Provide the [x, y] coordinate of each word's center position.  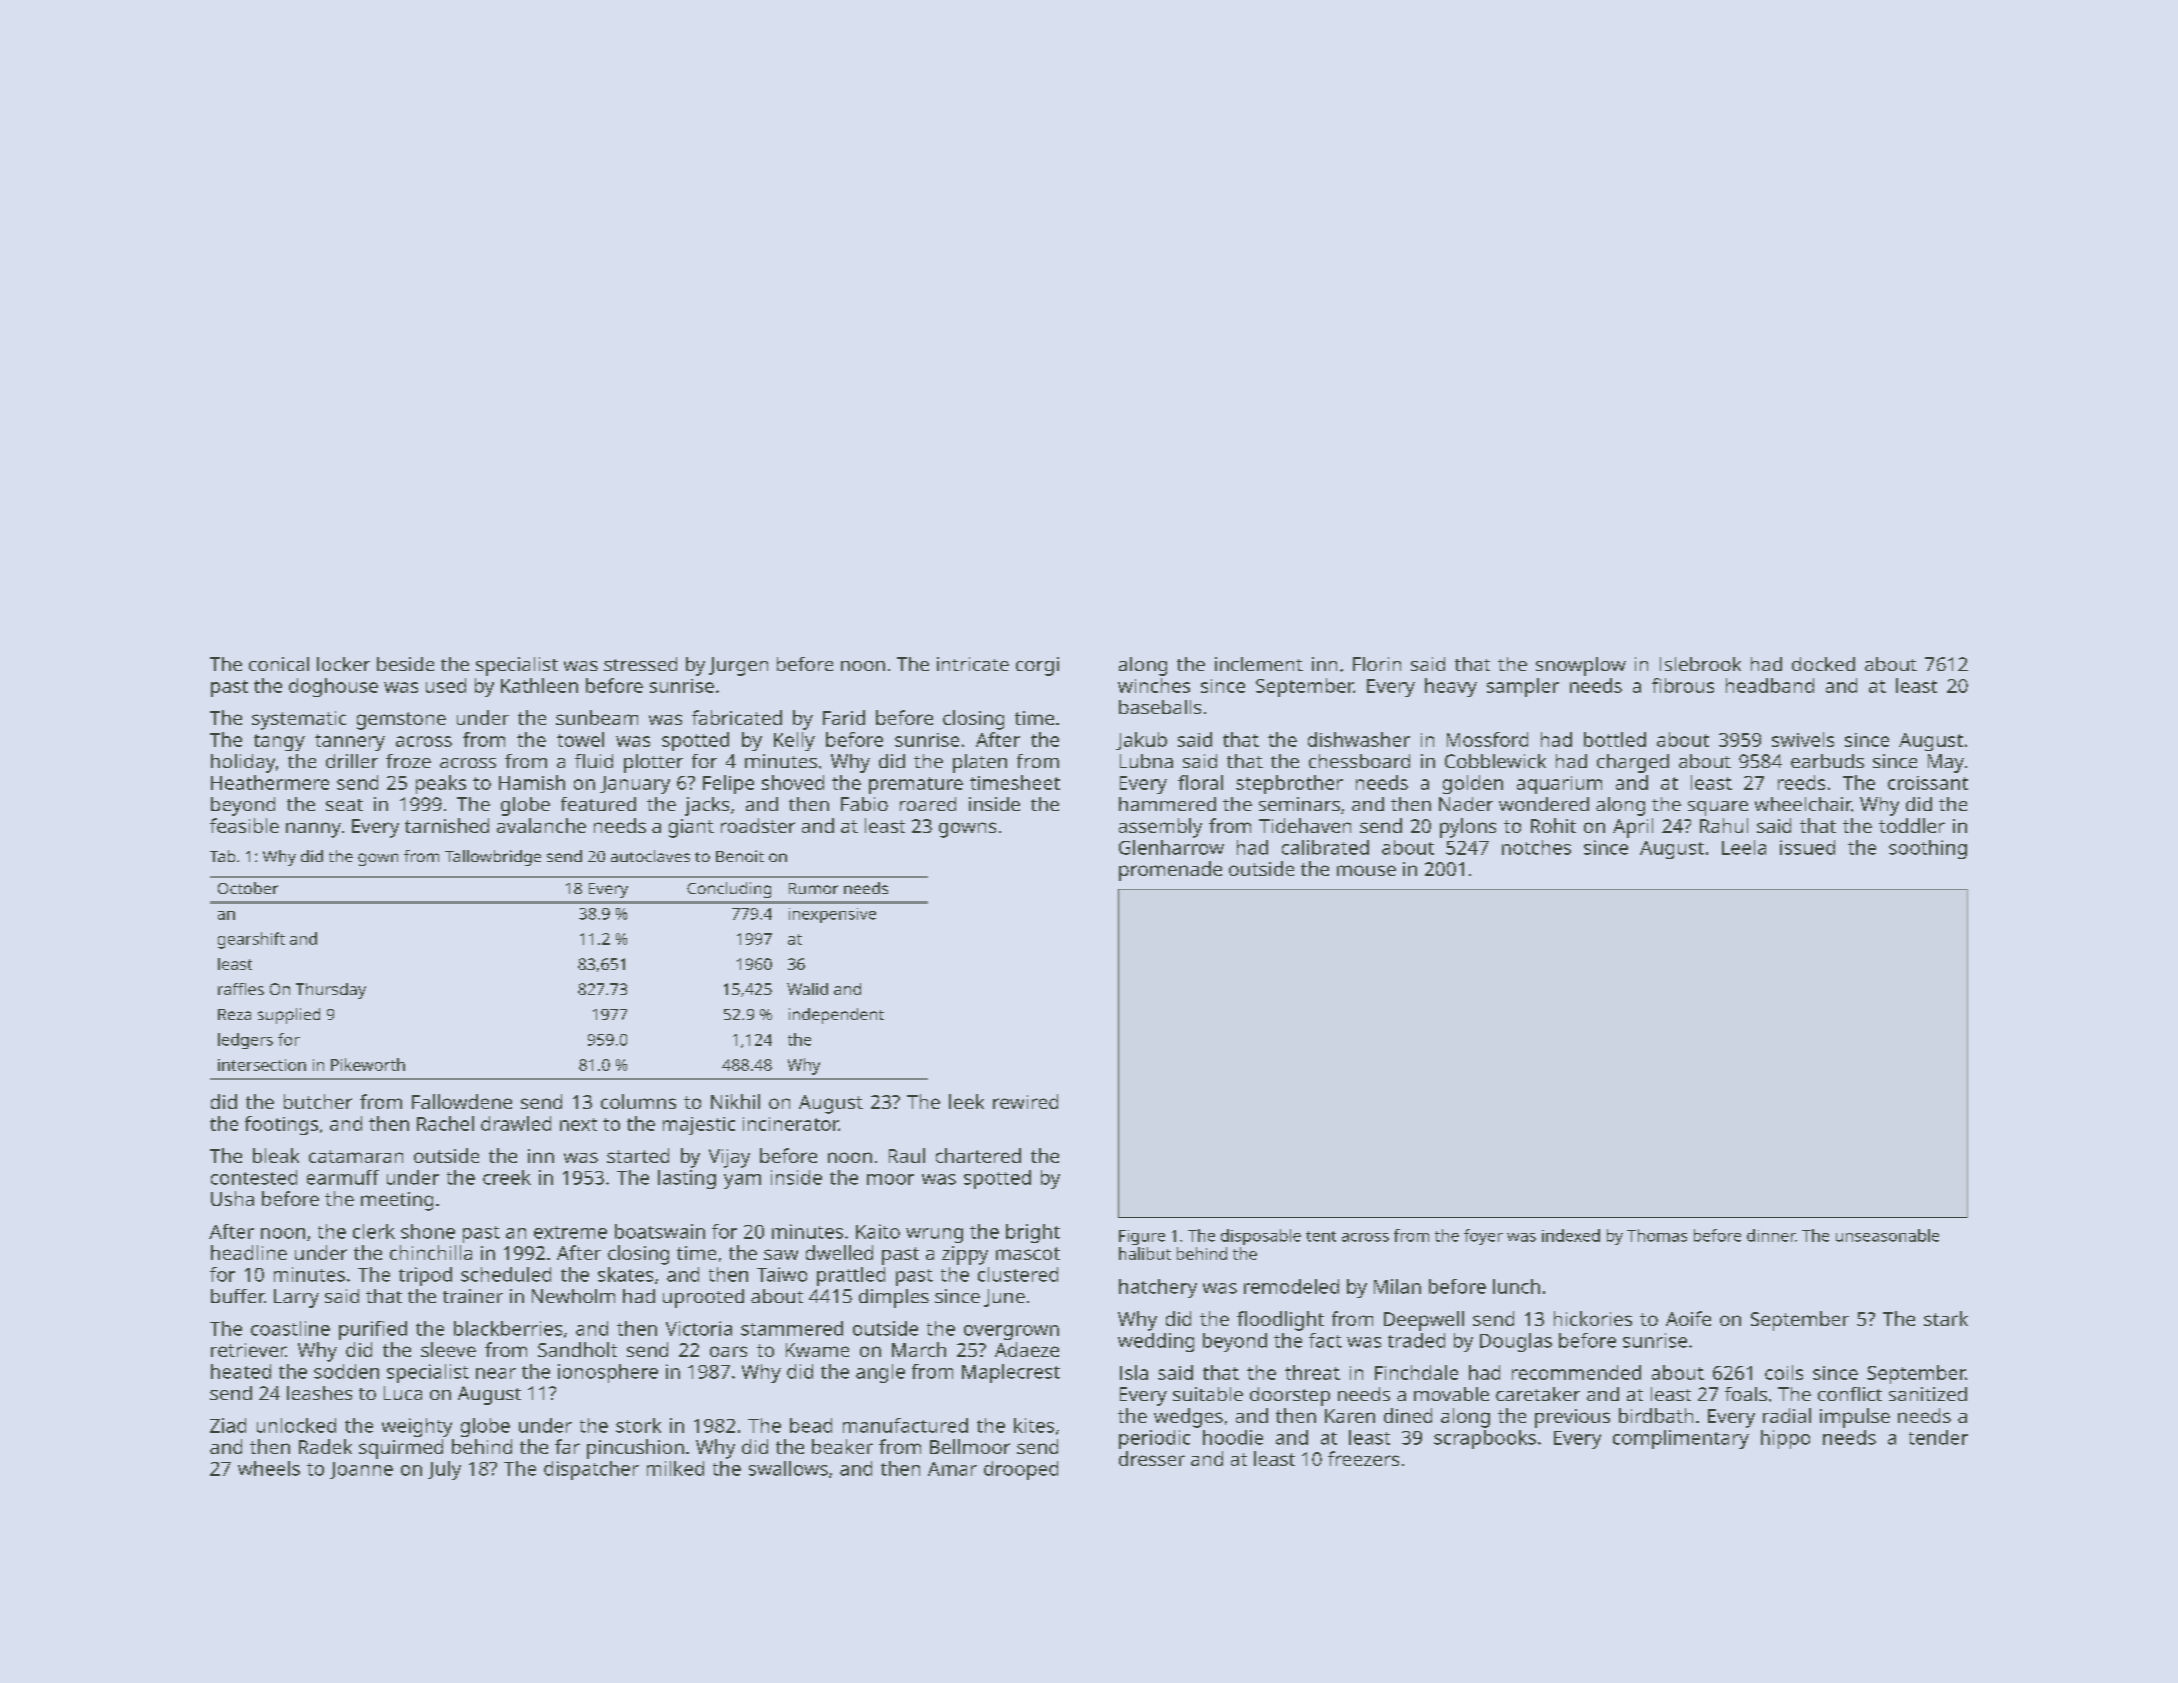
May [1946, 763]
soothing [1928, 849]
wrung [934, 1235]
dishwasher [1359, 739]
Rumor [813, 888]
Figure [1142, 1237]
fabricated [737, 717]
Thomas [1657, 1235]
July [444, 1470]
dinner [1771, 1235]
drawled [516, 1123]
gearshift [251, 940]
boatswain [660, 1231]
